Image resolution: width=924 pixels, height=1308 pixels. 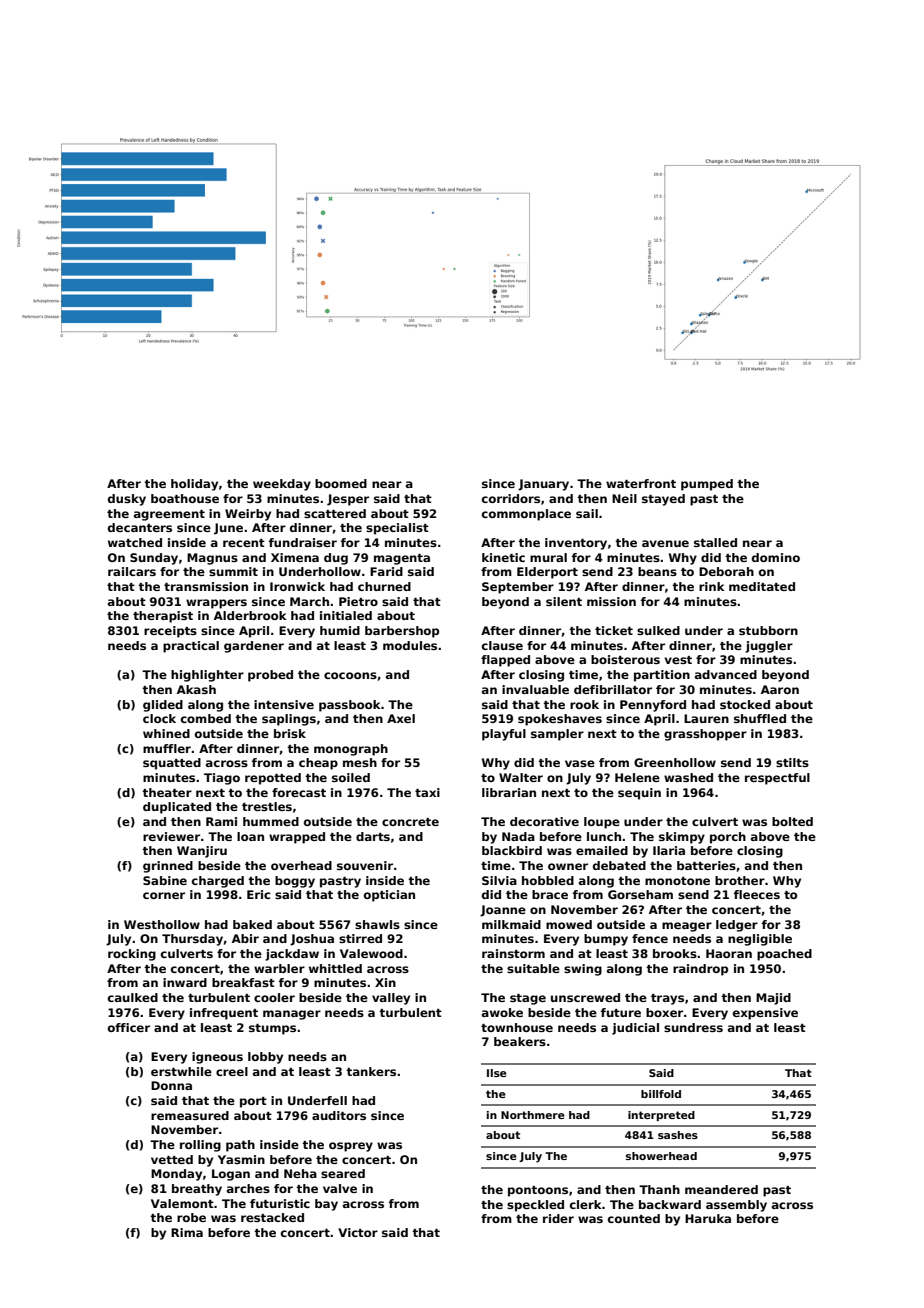 I want to click on weekday, so click(x=282, y=485).
